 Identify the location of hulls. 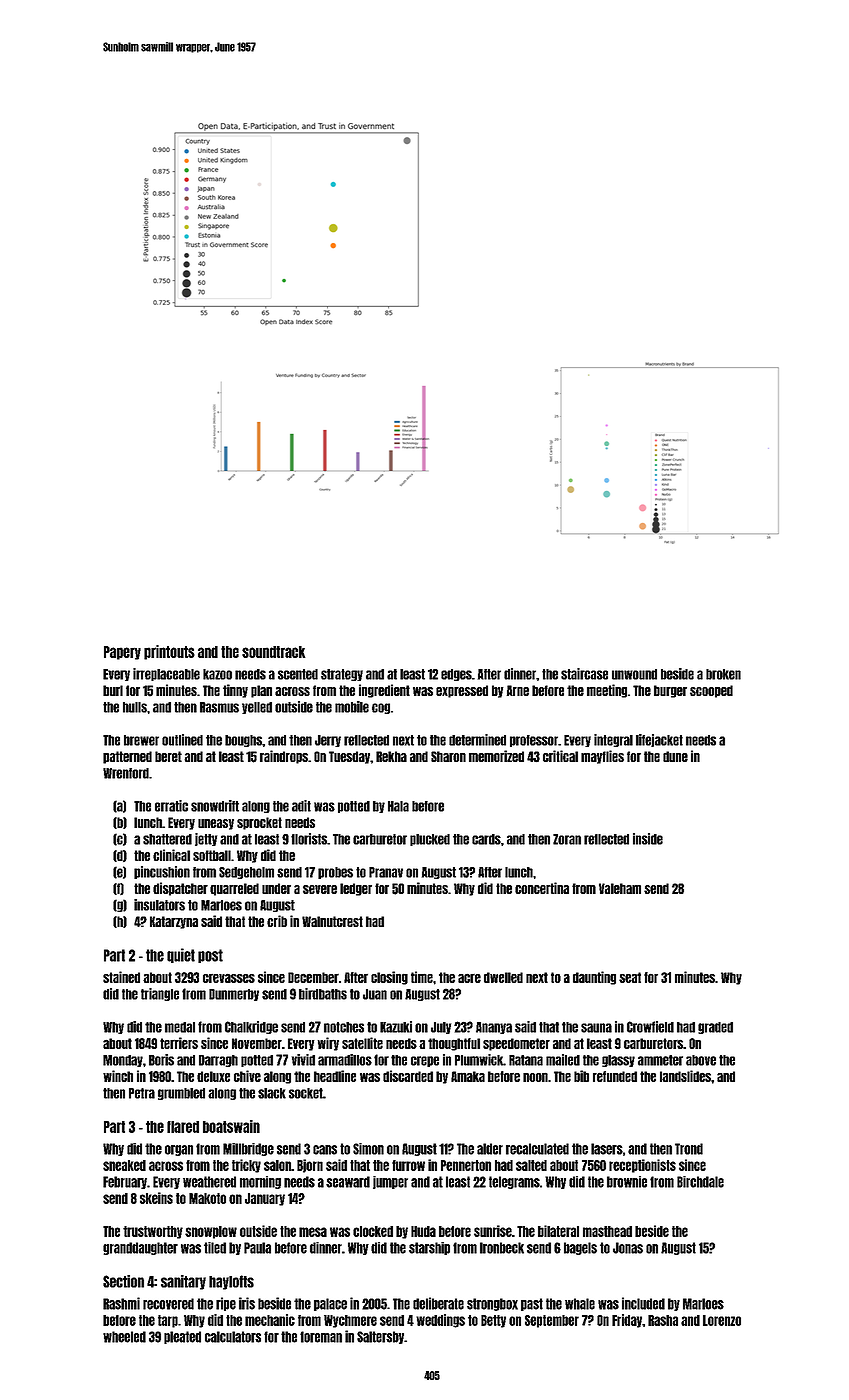
(135, 707).
